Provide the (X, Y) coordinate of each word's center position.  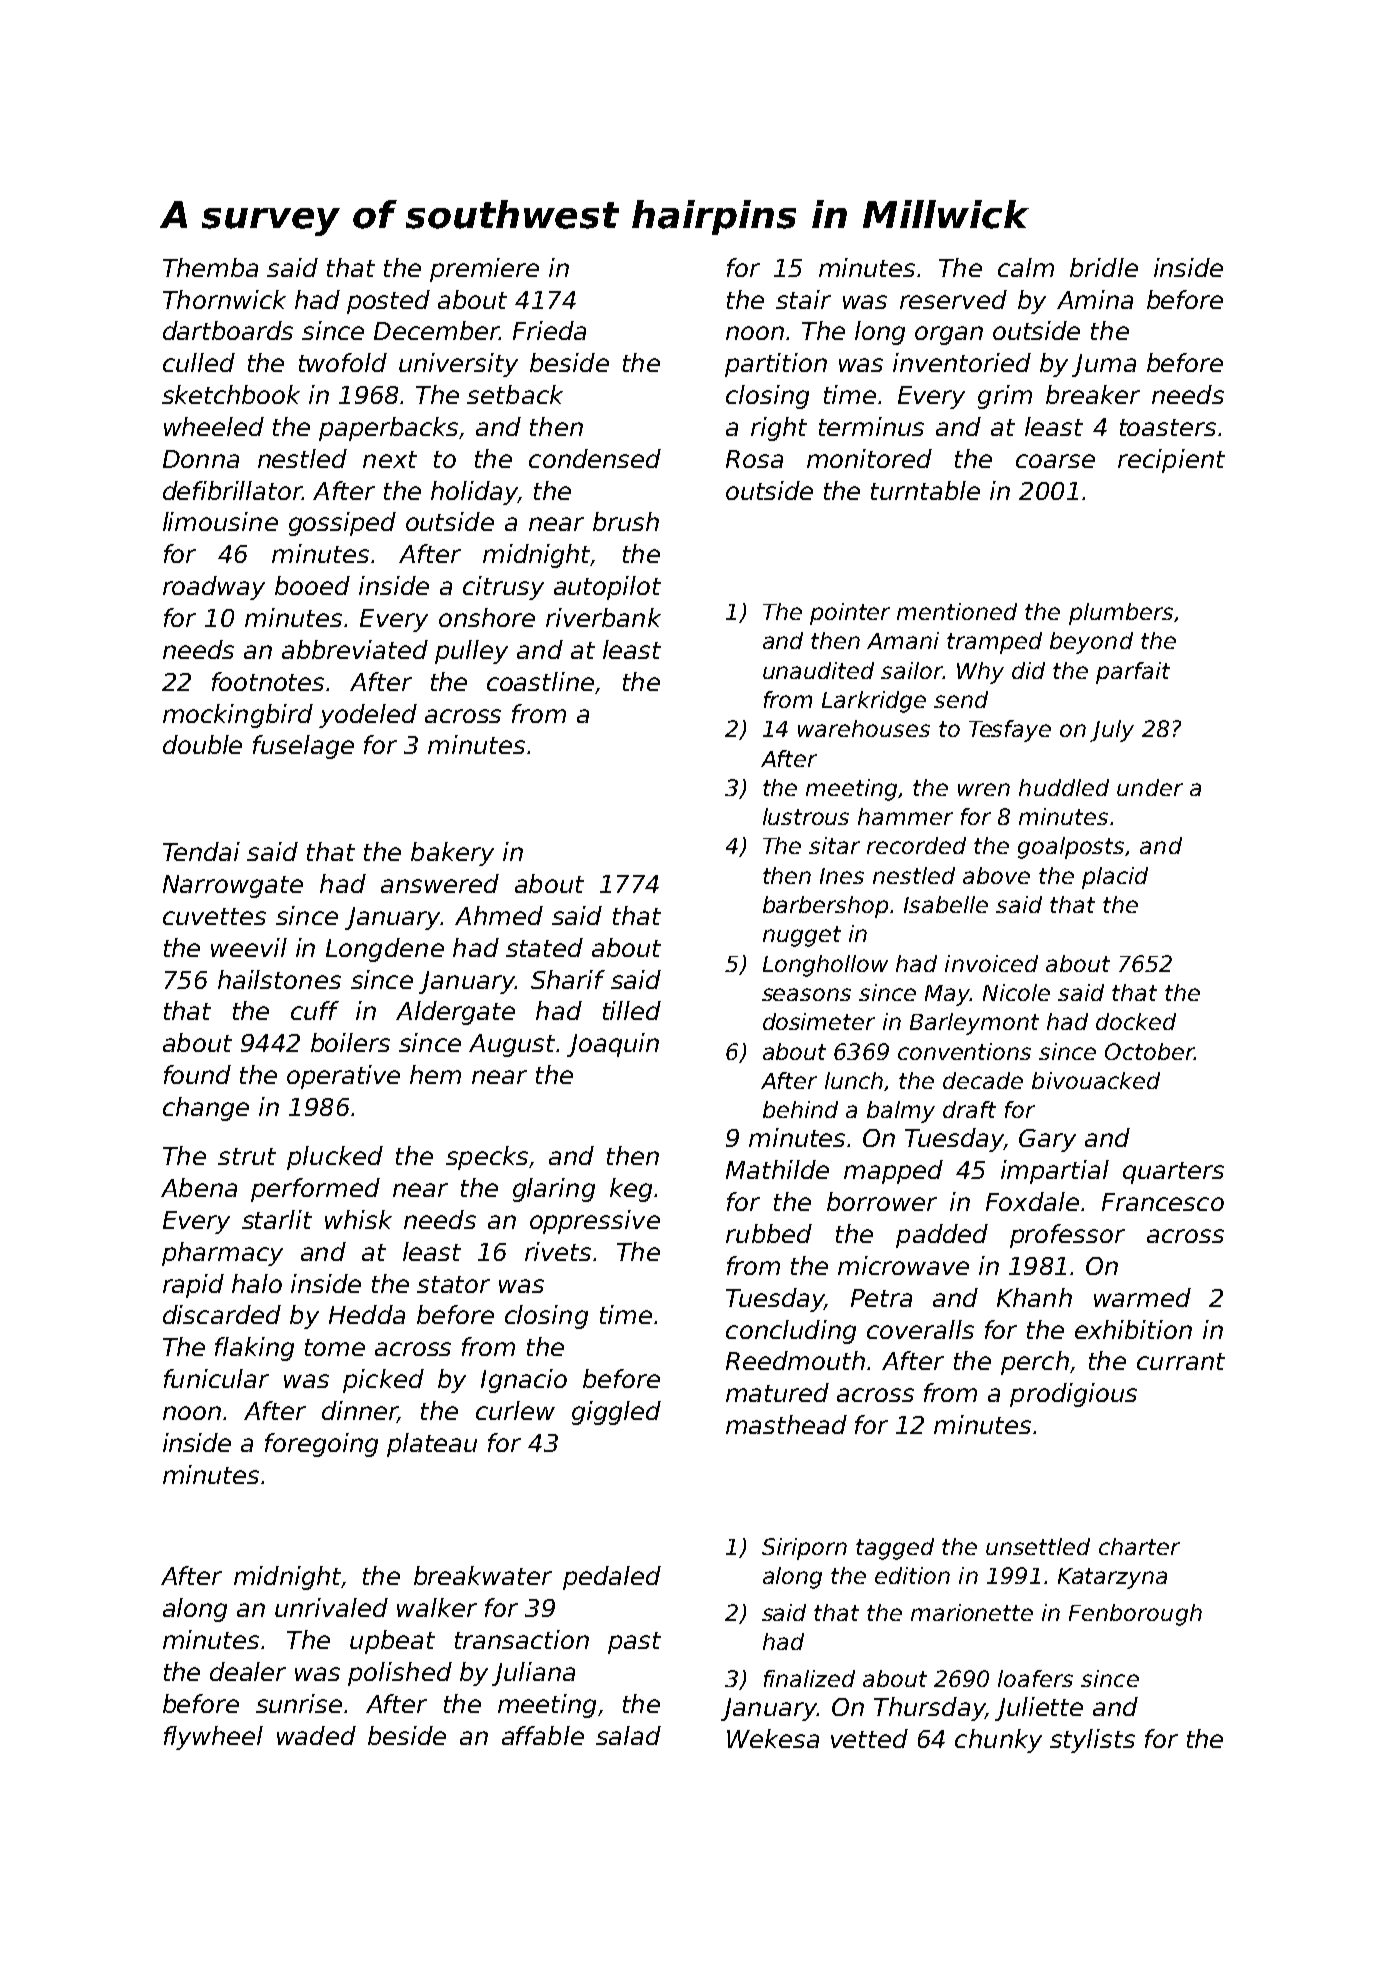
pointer (850, 614)
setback (515, 394)
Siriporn (804, 1549)
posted (388, 302)
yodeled (368, 716)
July (1112, 731)
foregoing (321, 1445)
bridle (1104, 267)
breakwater (483, 1575)
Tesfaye (1010, 731)
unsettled (1038, 1546)
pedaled (612, 1578)
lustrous (806, 816)
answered (440, 883)
